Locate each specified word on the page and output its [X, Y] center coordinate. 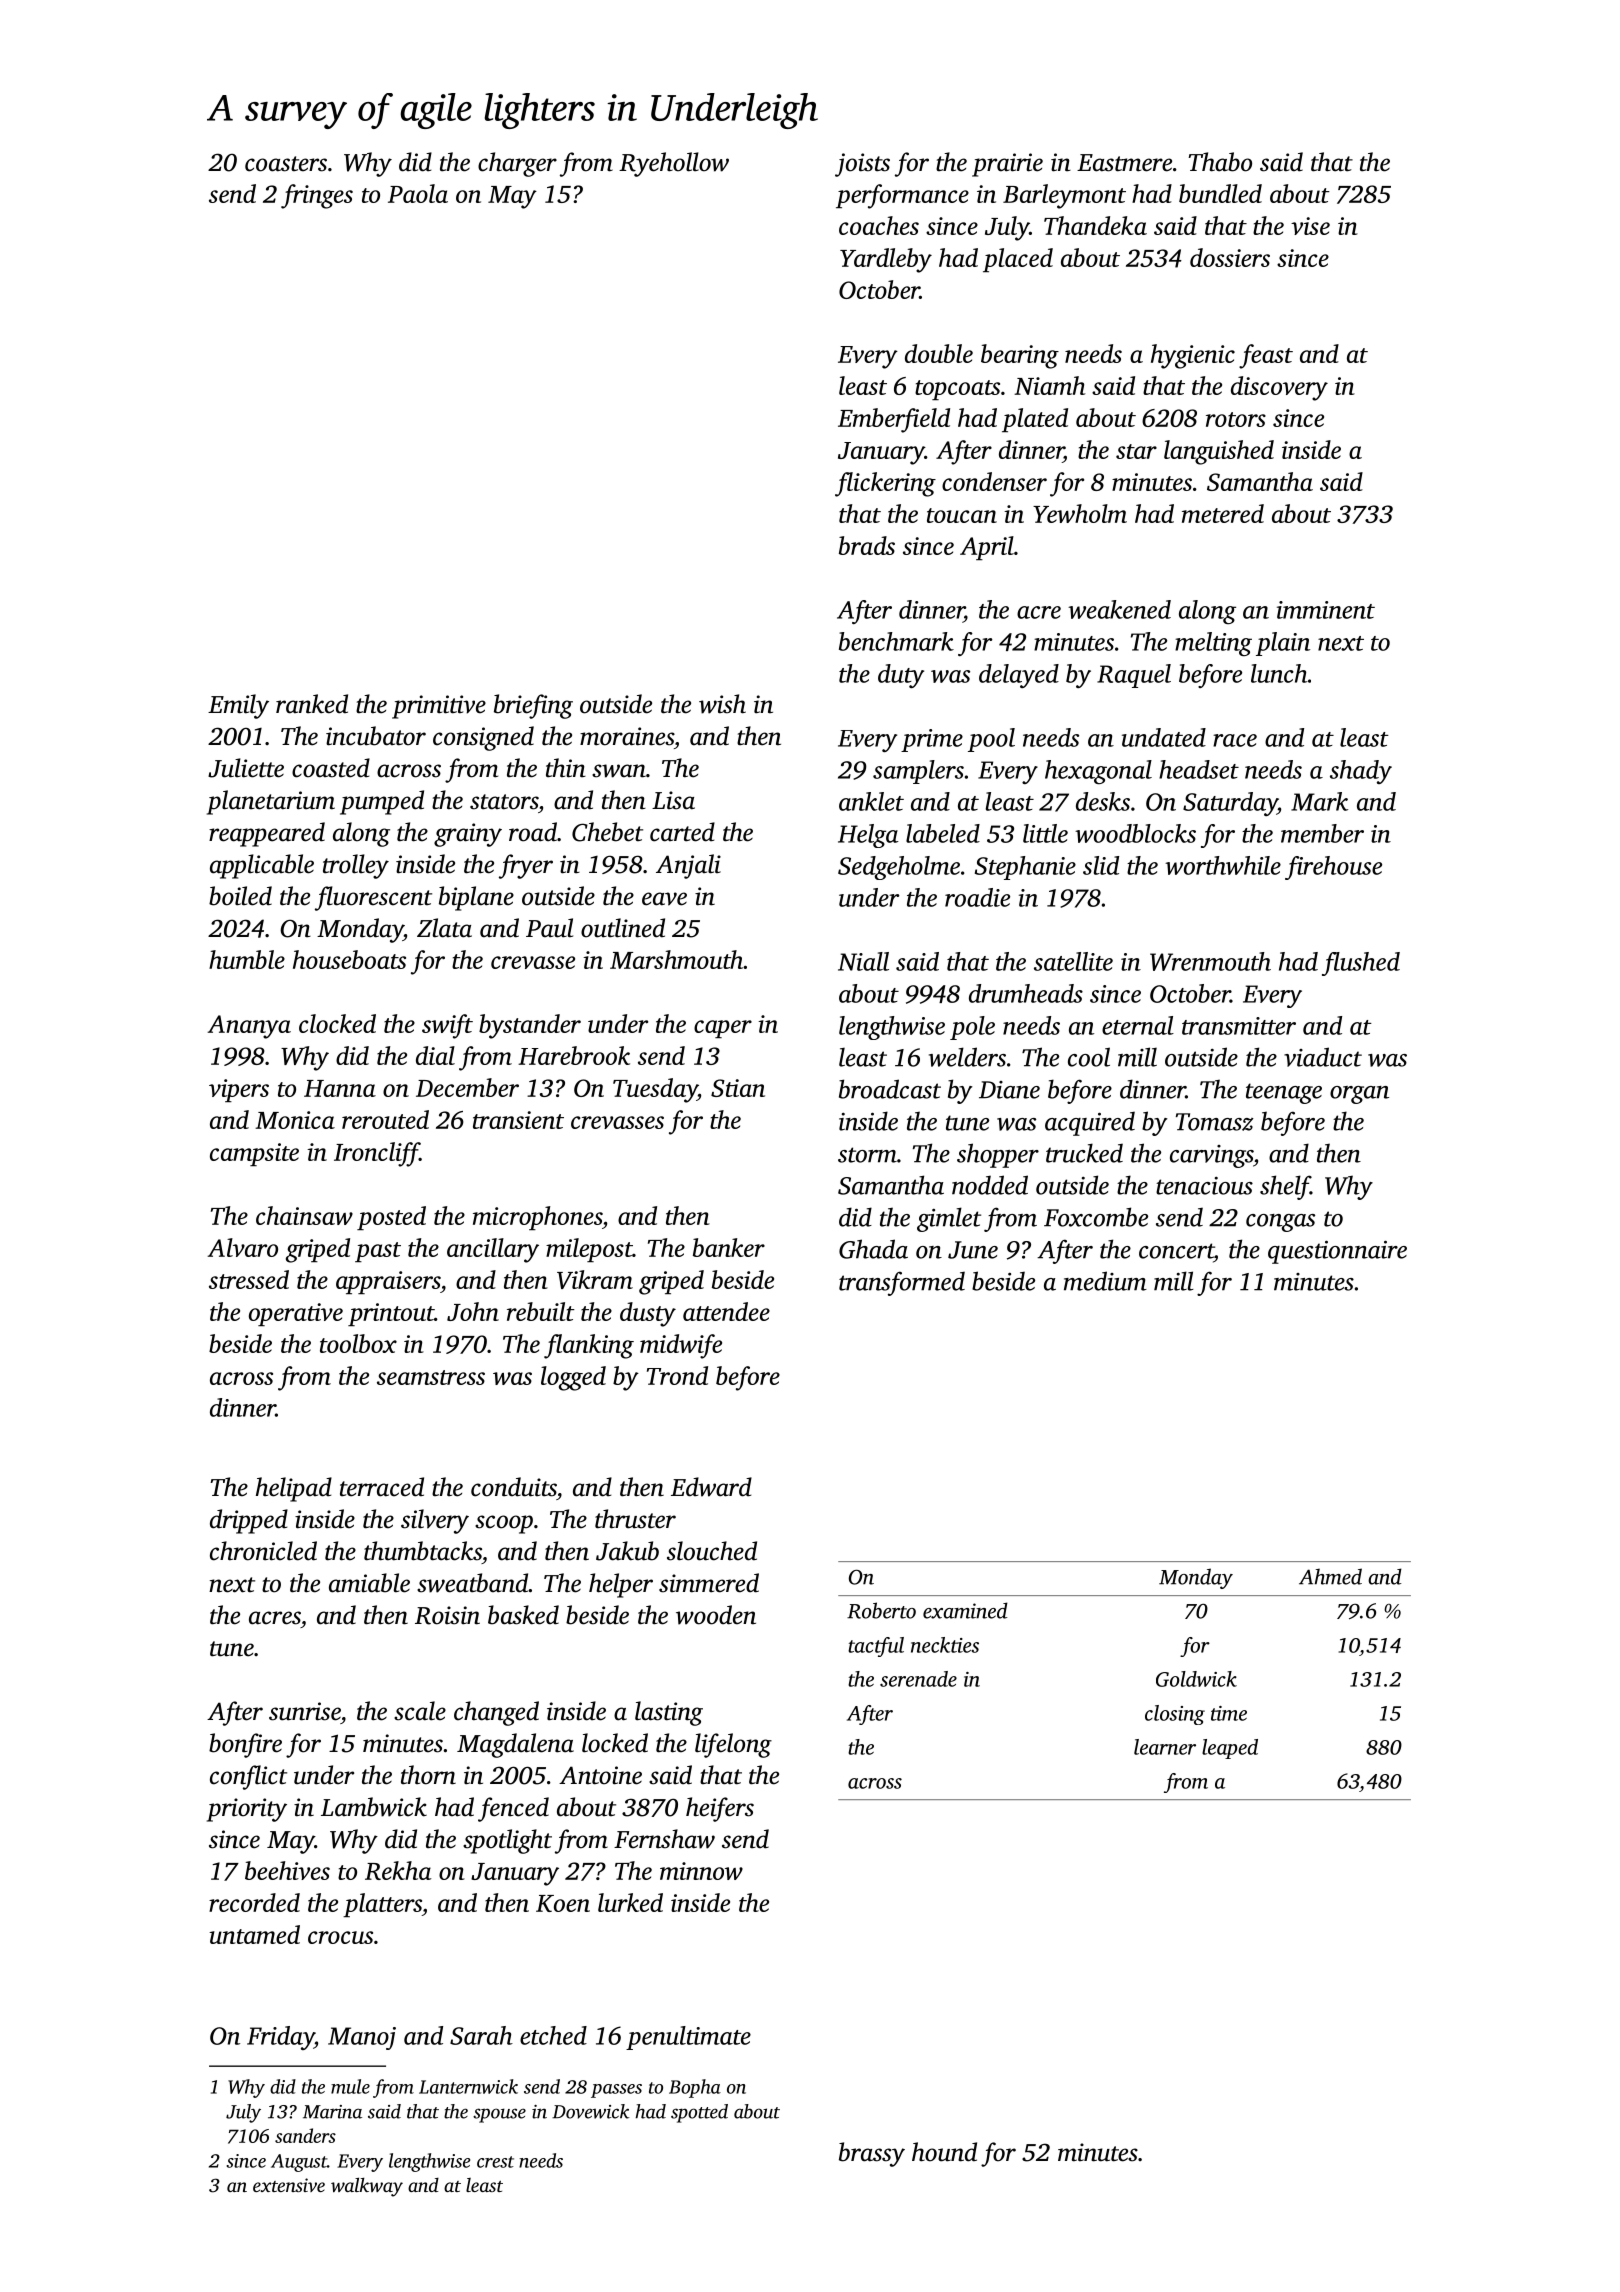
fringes [317, 196]
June [973, 1250]
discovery [1279, 388]
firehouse [1333, 868]
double [939, 353]
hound [944, 2152]
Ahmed [1330, 1576]
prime [932, 740]
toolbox [358, 1343]
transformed [902, 1283]
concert [1176, 1251]
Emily [238, 706]
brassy [872, 2154]
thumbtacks [423, 1551]
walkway [367, 2187]
